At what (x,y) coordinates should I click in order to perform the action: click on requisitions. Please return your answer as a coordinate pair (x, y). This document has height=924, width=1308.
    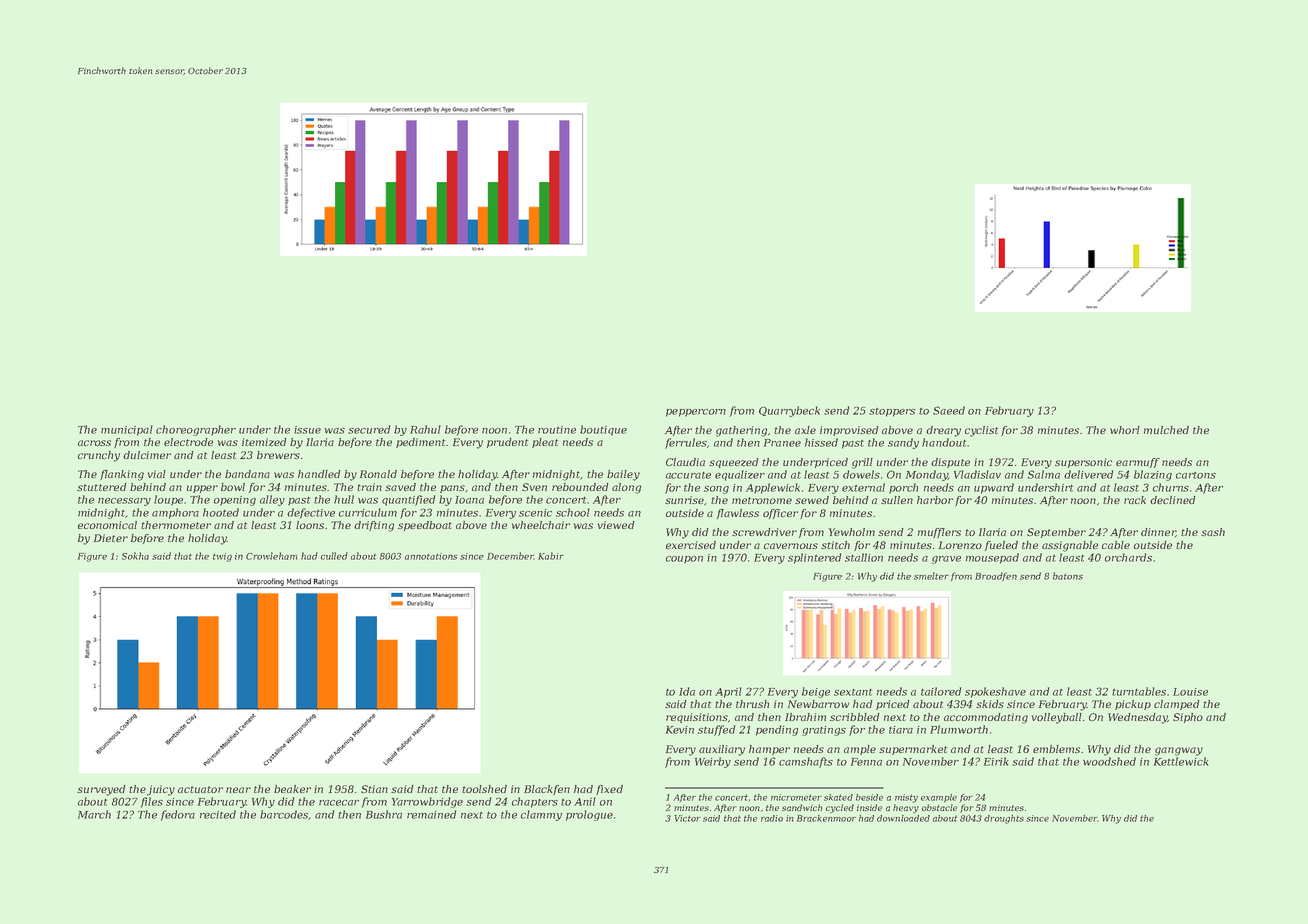
    Looking at the image, I should click on (697, 718).
